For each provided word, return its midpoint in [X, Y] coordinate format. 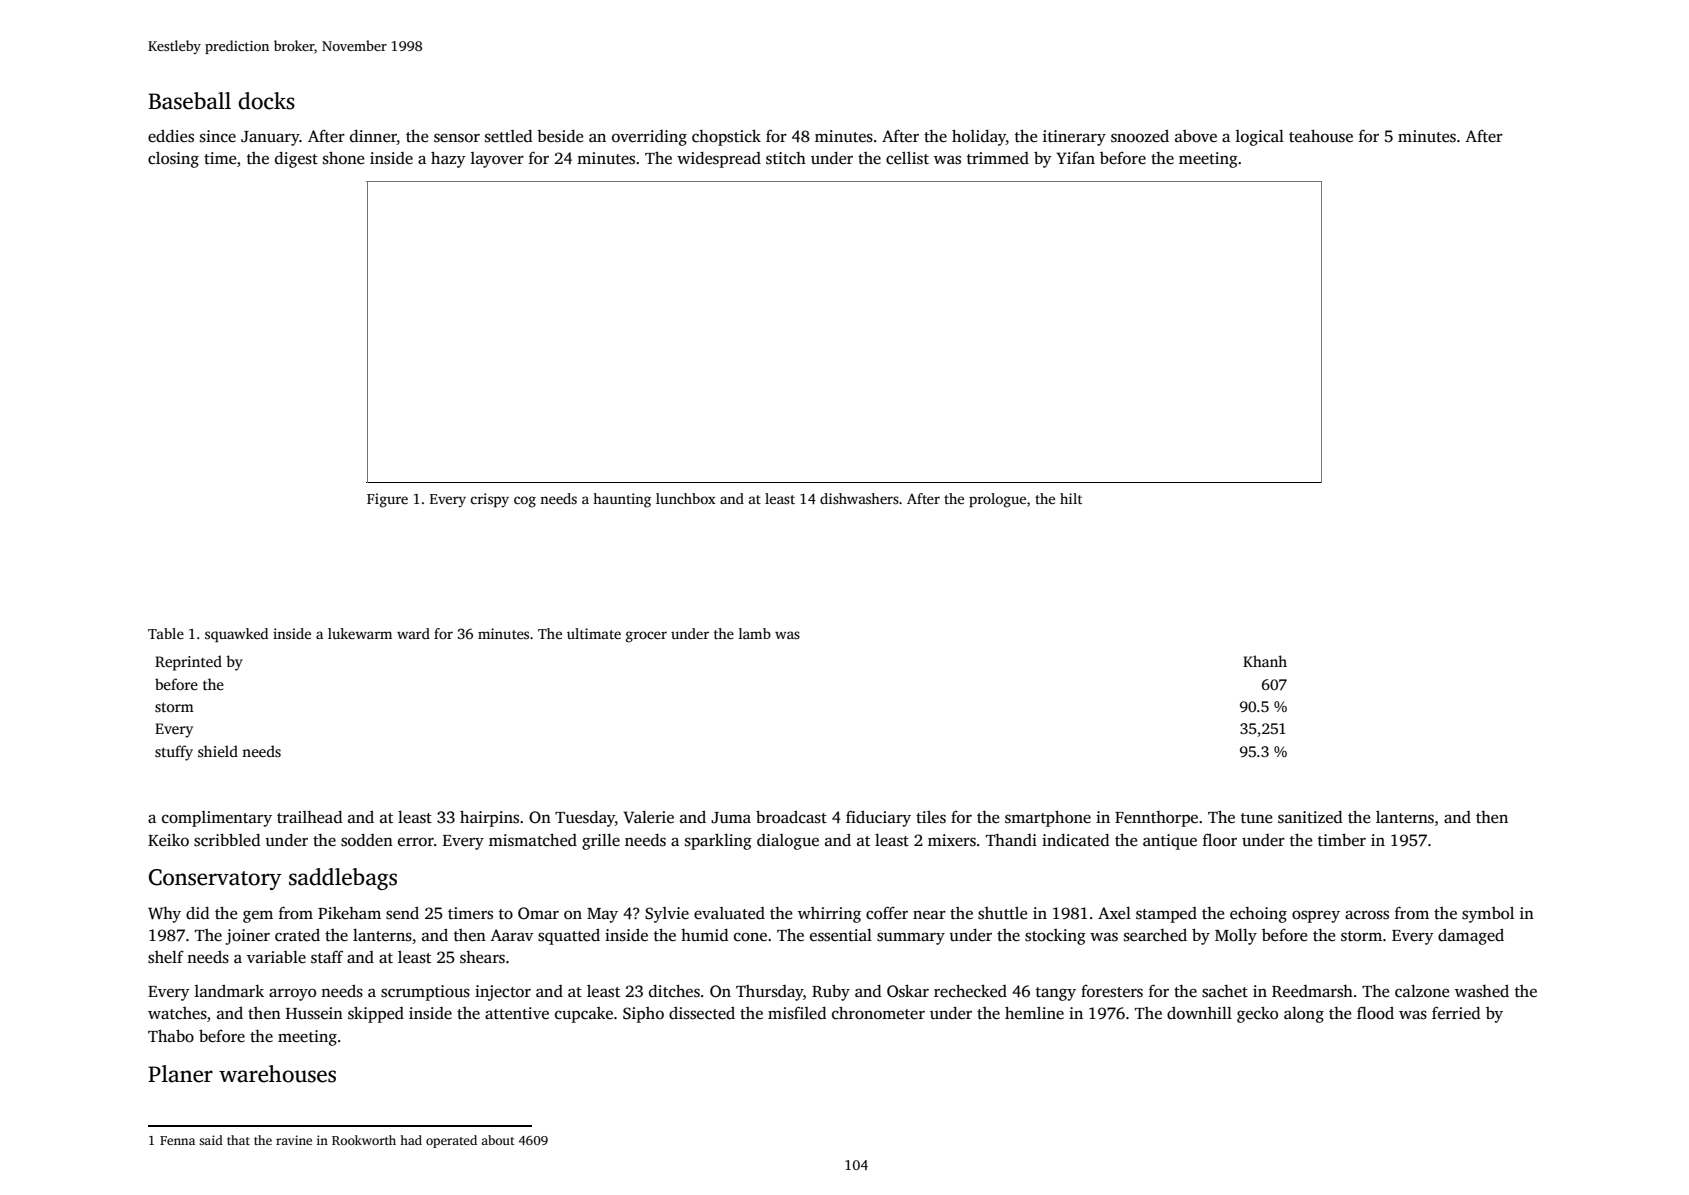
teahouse [1321, 136]
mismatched [533, 840]
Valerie [648, 816]
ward [413, 633]
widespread [719, 159]
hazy [448, 159]
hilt [1071, 498]
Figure [387, 500]
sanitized [1310, 817]
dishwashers [859, 498]
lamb [755, 633]
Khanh [1265, 661]
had [411, 1140]
